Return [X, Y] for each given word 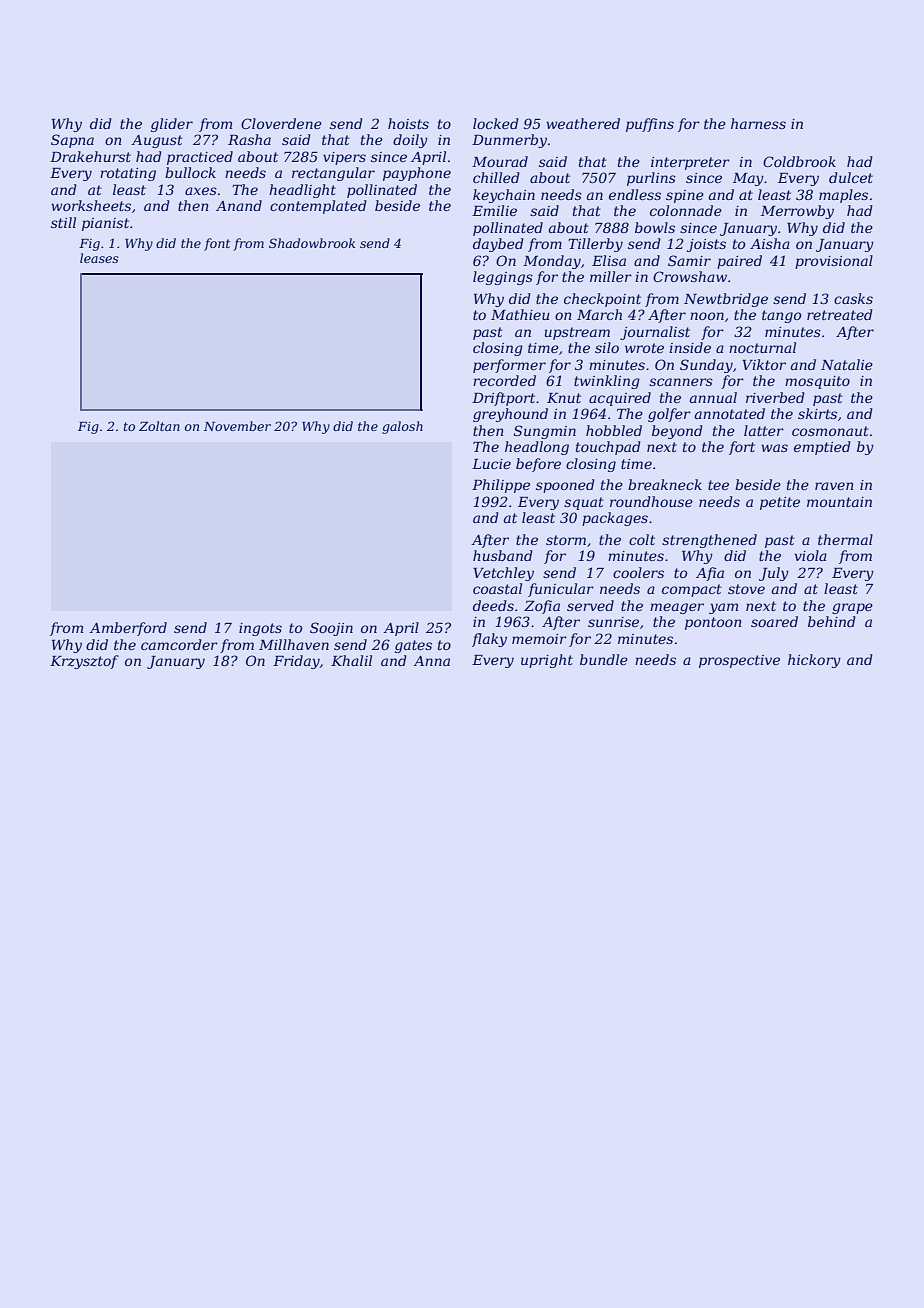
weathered [583, 123]
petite [780, 503]
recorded [504, 380]
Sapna [72, 141]
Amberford [128, 629]
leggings [503, 278]
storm [566, 540]
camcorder [179, 644]
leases [99, 258]
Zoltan [159, 426]
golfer [669, 415]
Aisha [770, 243]
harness [758, 123]
